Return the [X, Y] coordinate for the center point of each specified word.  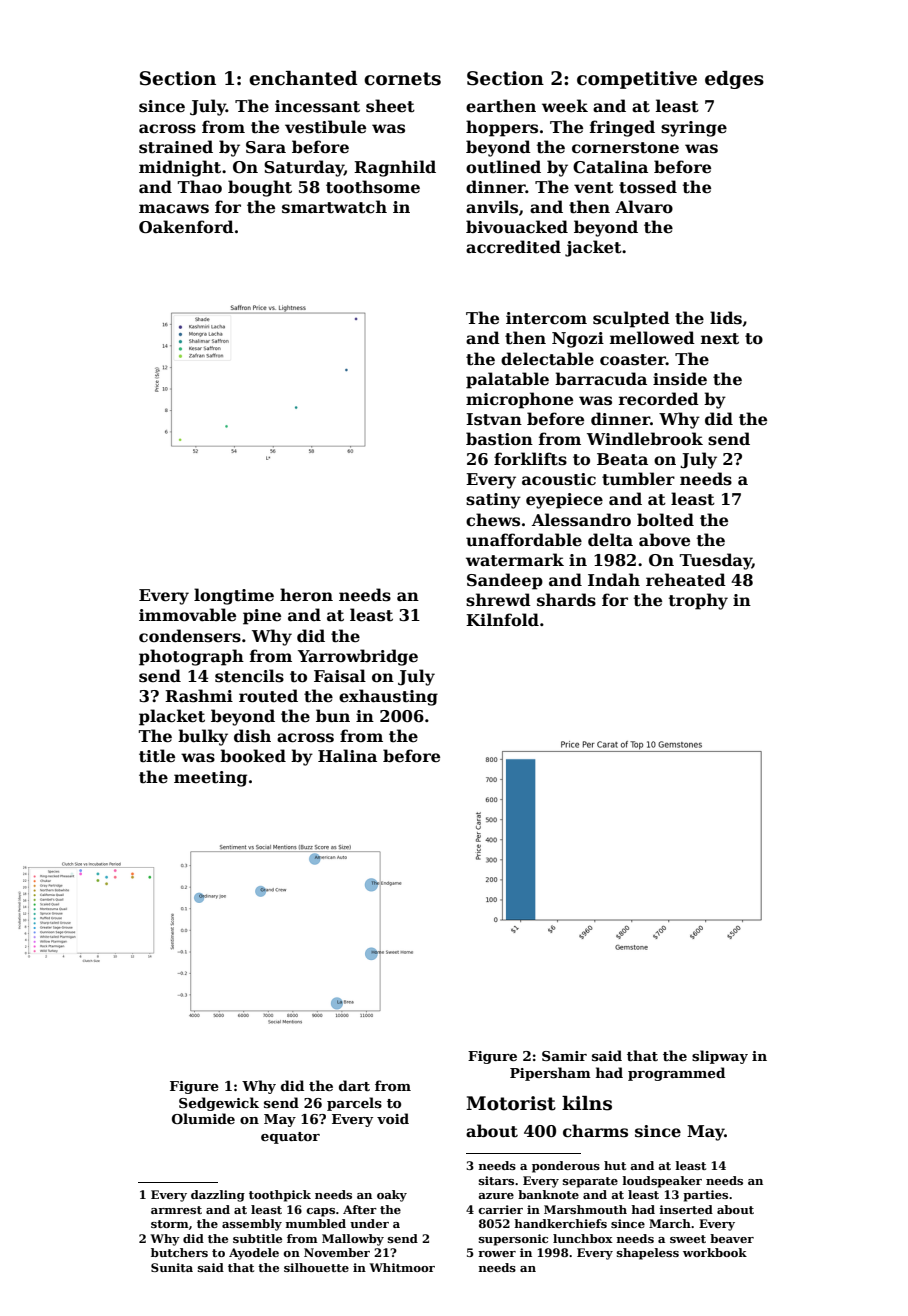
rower [497, 1254]
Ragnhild [395, 168]
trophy [698, 601]
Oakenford [186, 227]
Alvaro [644, 207]
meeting [210, 779]
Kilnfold [502, 620]
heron [306, 595]
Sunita [172, 1267]
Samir [564, 1056]
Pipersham [550, 1074]
